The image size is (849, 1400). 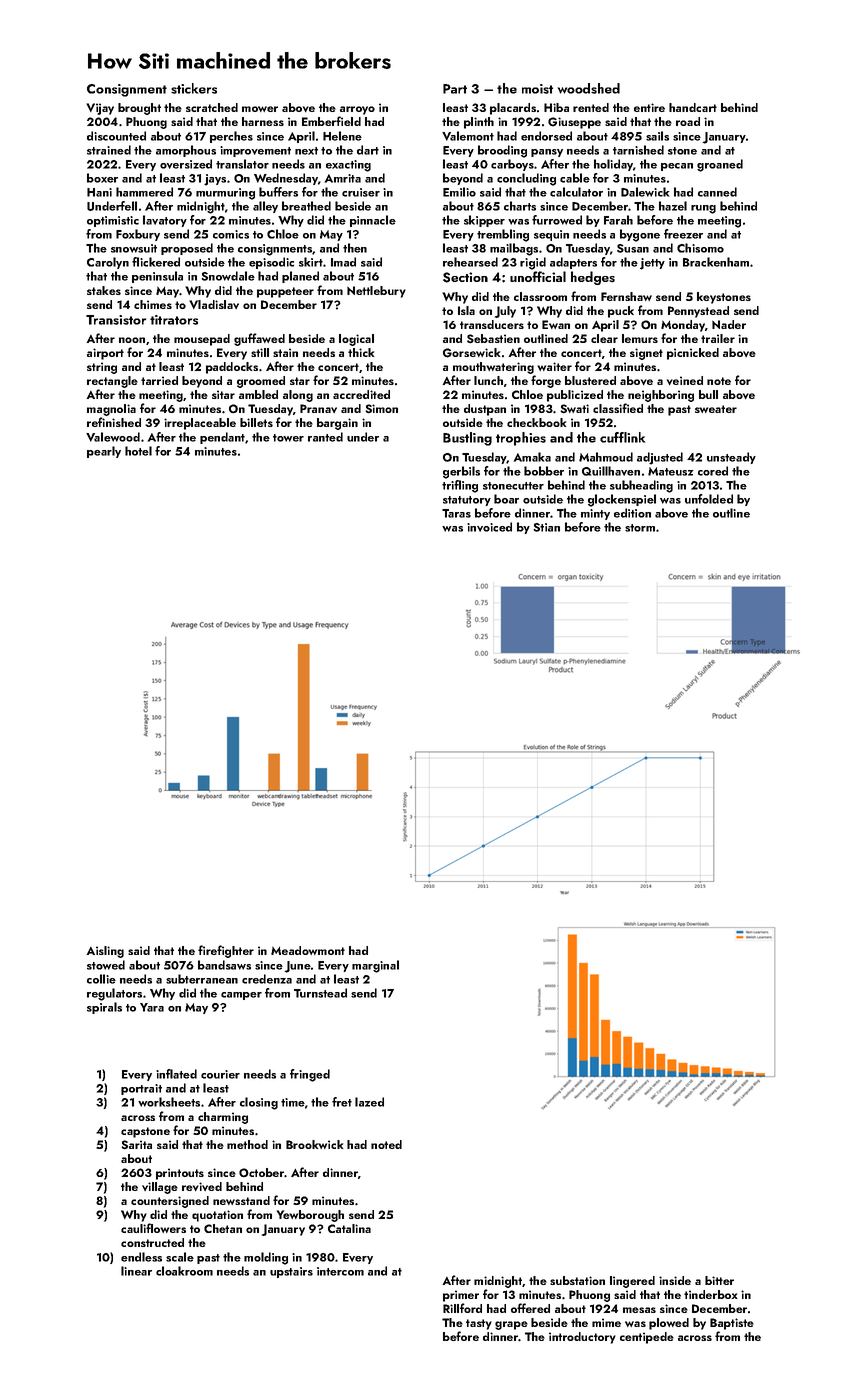 I want to click on hotel, so click(x=138, y=451).
